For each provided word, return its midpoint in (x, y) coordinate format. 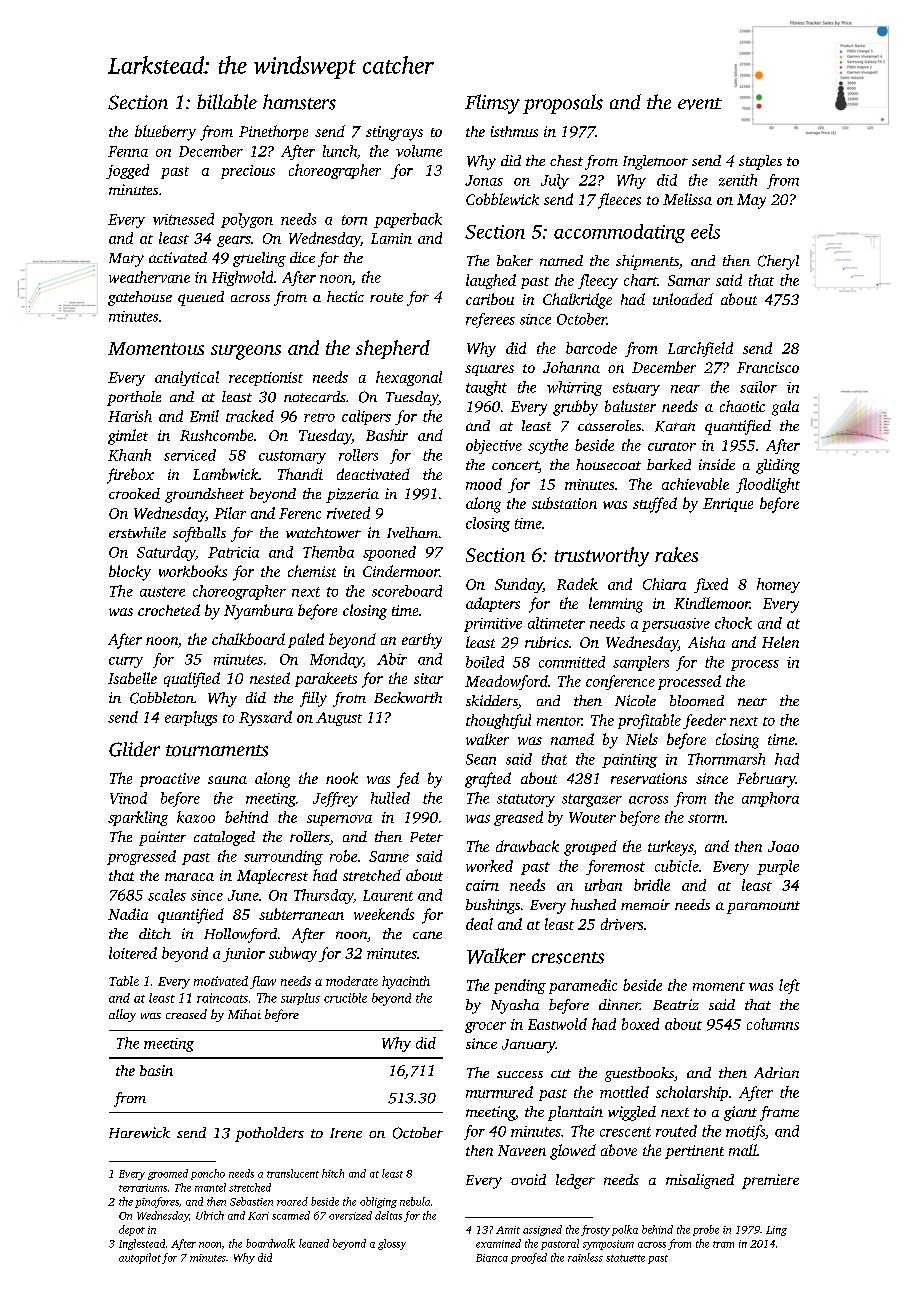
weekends (384, 914)
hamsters (299, 102)
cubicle (677, 866)
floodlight (768, 485)
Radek (577, 584)
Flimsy (492, 104)
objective (494, 446)
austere (162, 592)
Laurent (388, 895)
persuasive (676, 625)
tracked (250, 416)
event (700, 104)
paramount (763, 907)
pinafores (157, 1202)
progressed (141, 857)
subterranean (301, 914)
